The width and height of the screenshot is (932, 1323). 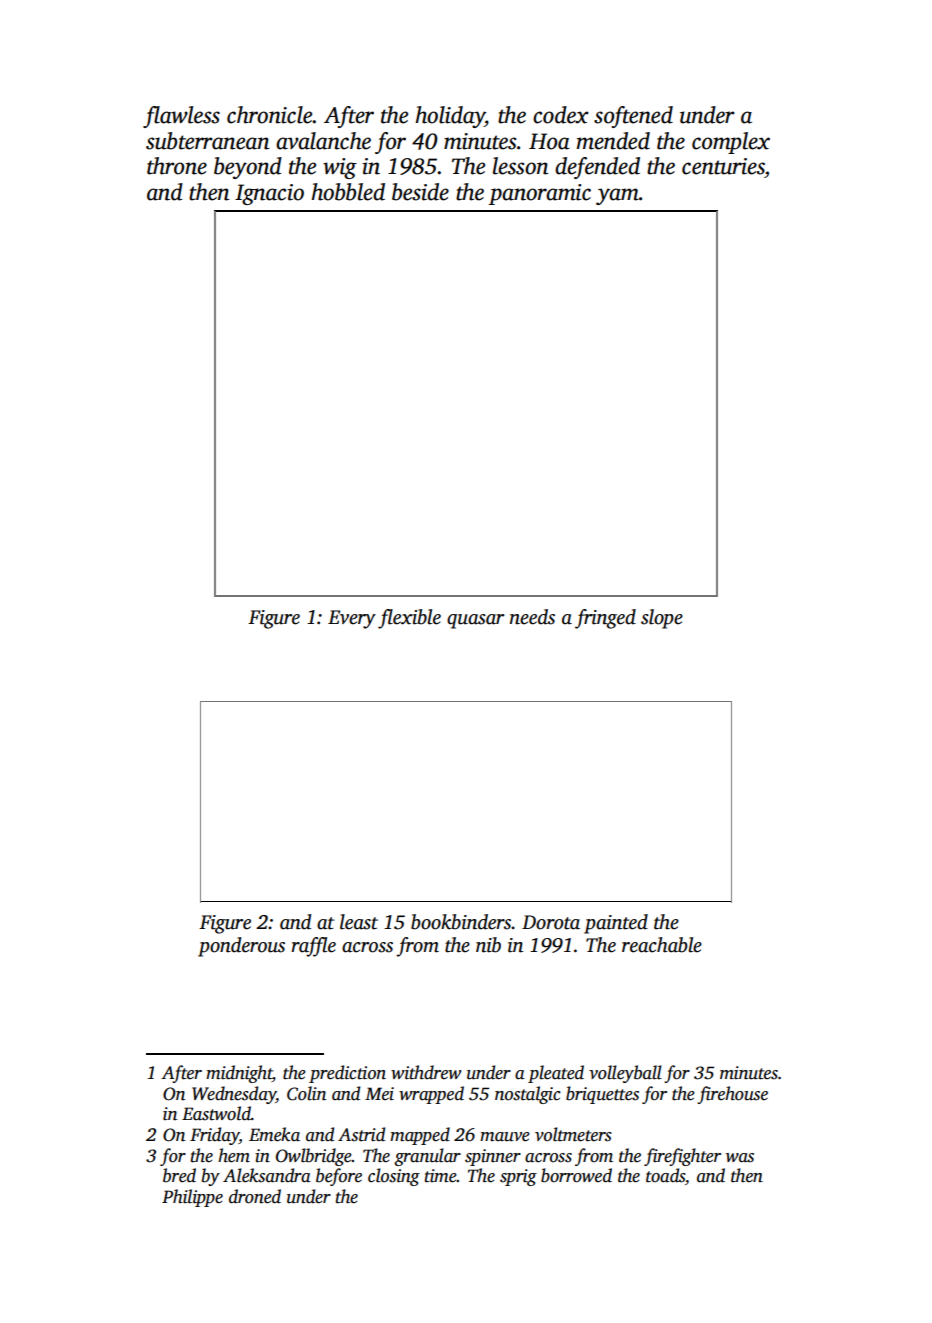 What do you see at coordinates (662, 619) in the screenshot?
I see `slope` at bounding box center [662, 619].
